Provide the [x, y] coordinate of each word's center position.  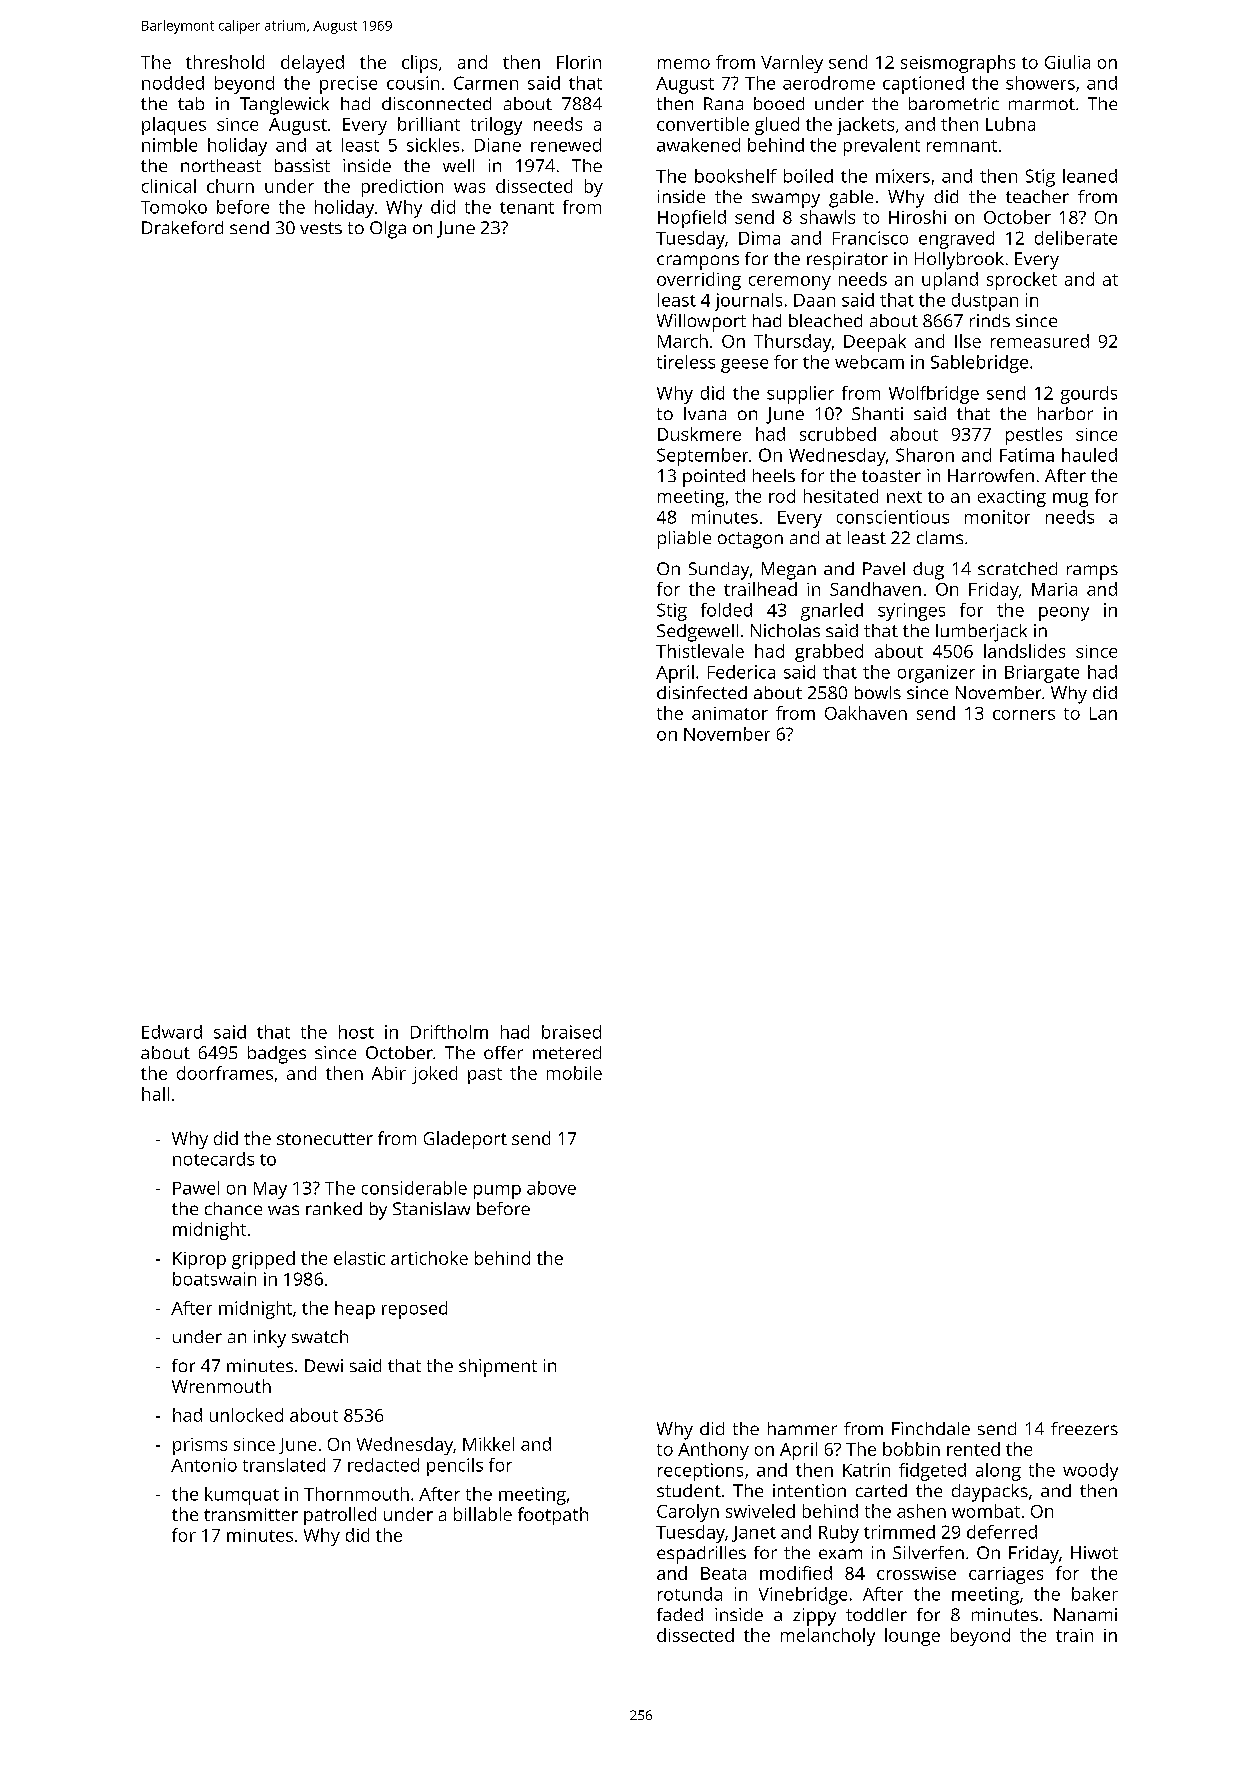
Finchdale [931, 1428]
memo [684, 64]
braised [571, 1032]
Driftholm [449, 1032]
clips [419, 64]
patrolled [340, 1516]
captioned [923, 85]
